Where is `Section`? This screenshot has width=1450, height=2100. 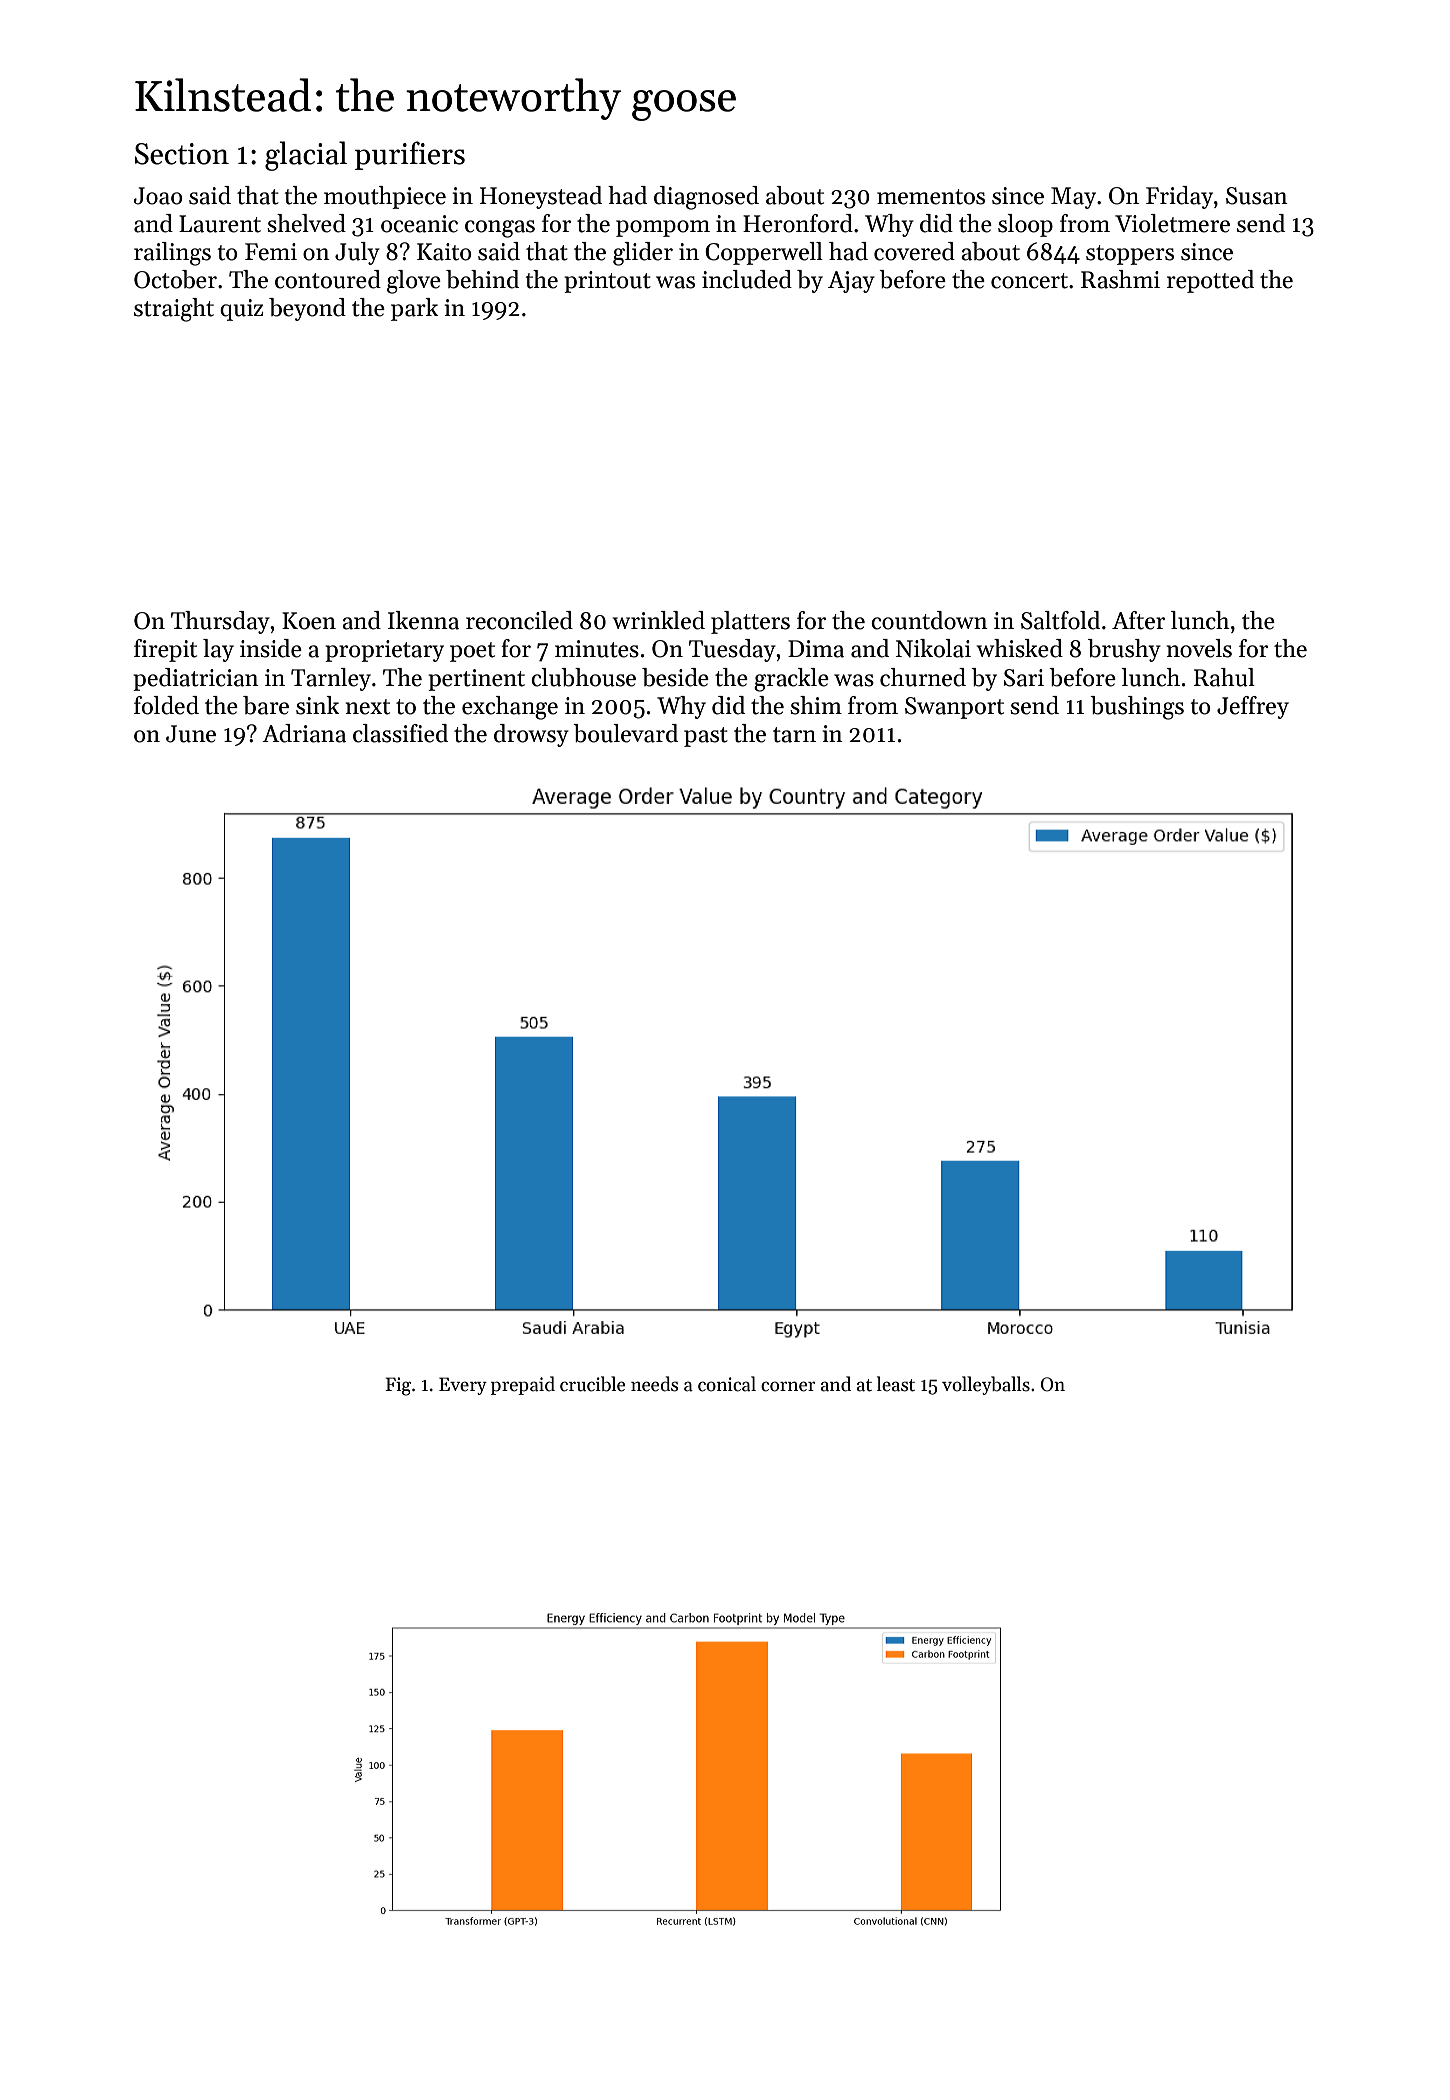
Section is located at coordinates (182, 154).
